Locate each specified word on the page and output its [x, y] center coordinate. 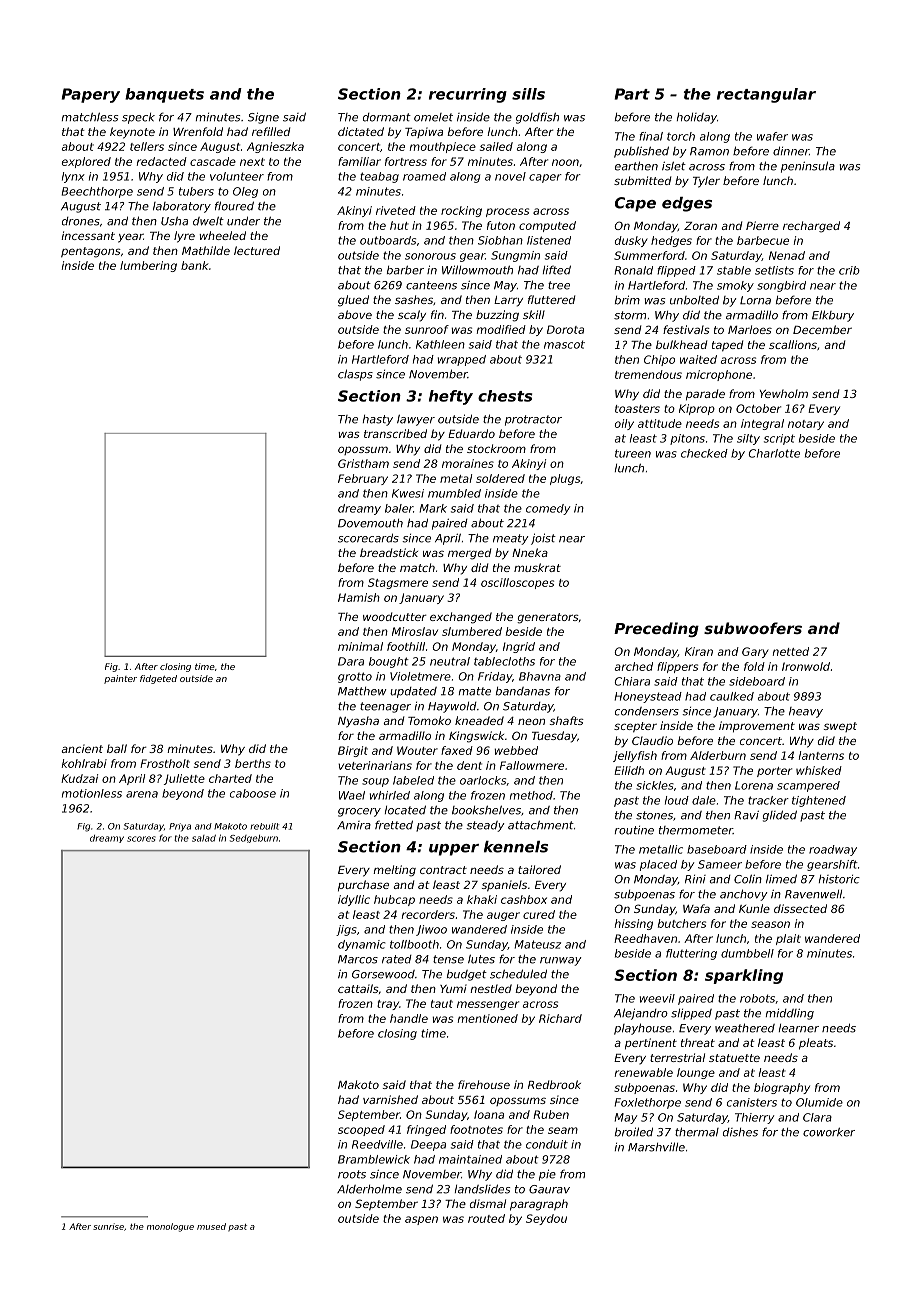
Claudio [652, 740]
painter [120, 679]
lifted [557, 270]
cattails [358, 988]
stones [654, 815]
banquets [164, 95]
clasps [355, 375]
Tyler [706, 182]
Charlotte [774, 453]
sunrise [108, 1226]
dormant [387, 117]
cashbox [524, 899]
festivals [686, 329]
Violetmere [420, 676]
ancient [82, 748]
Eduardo [471, 433]
